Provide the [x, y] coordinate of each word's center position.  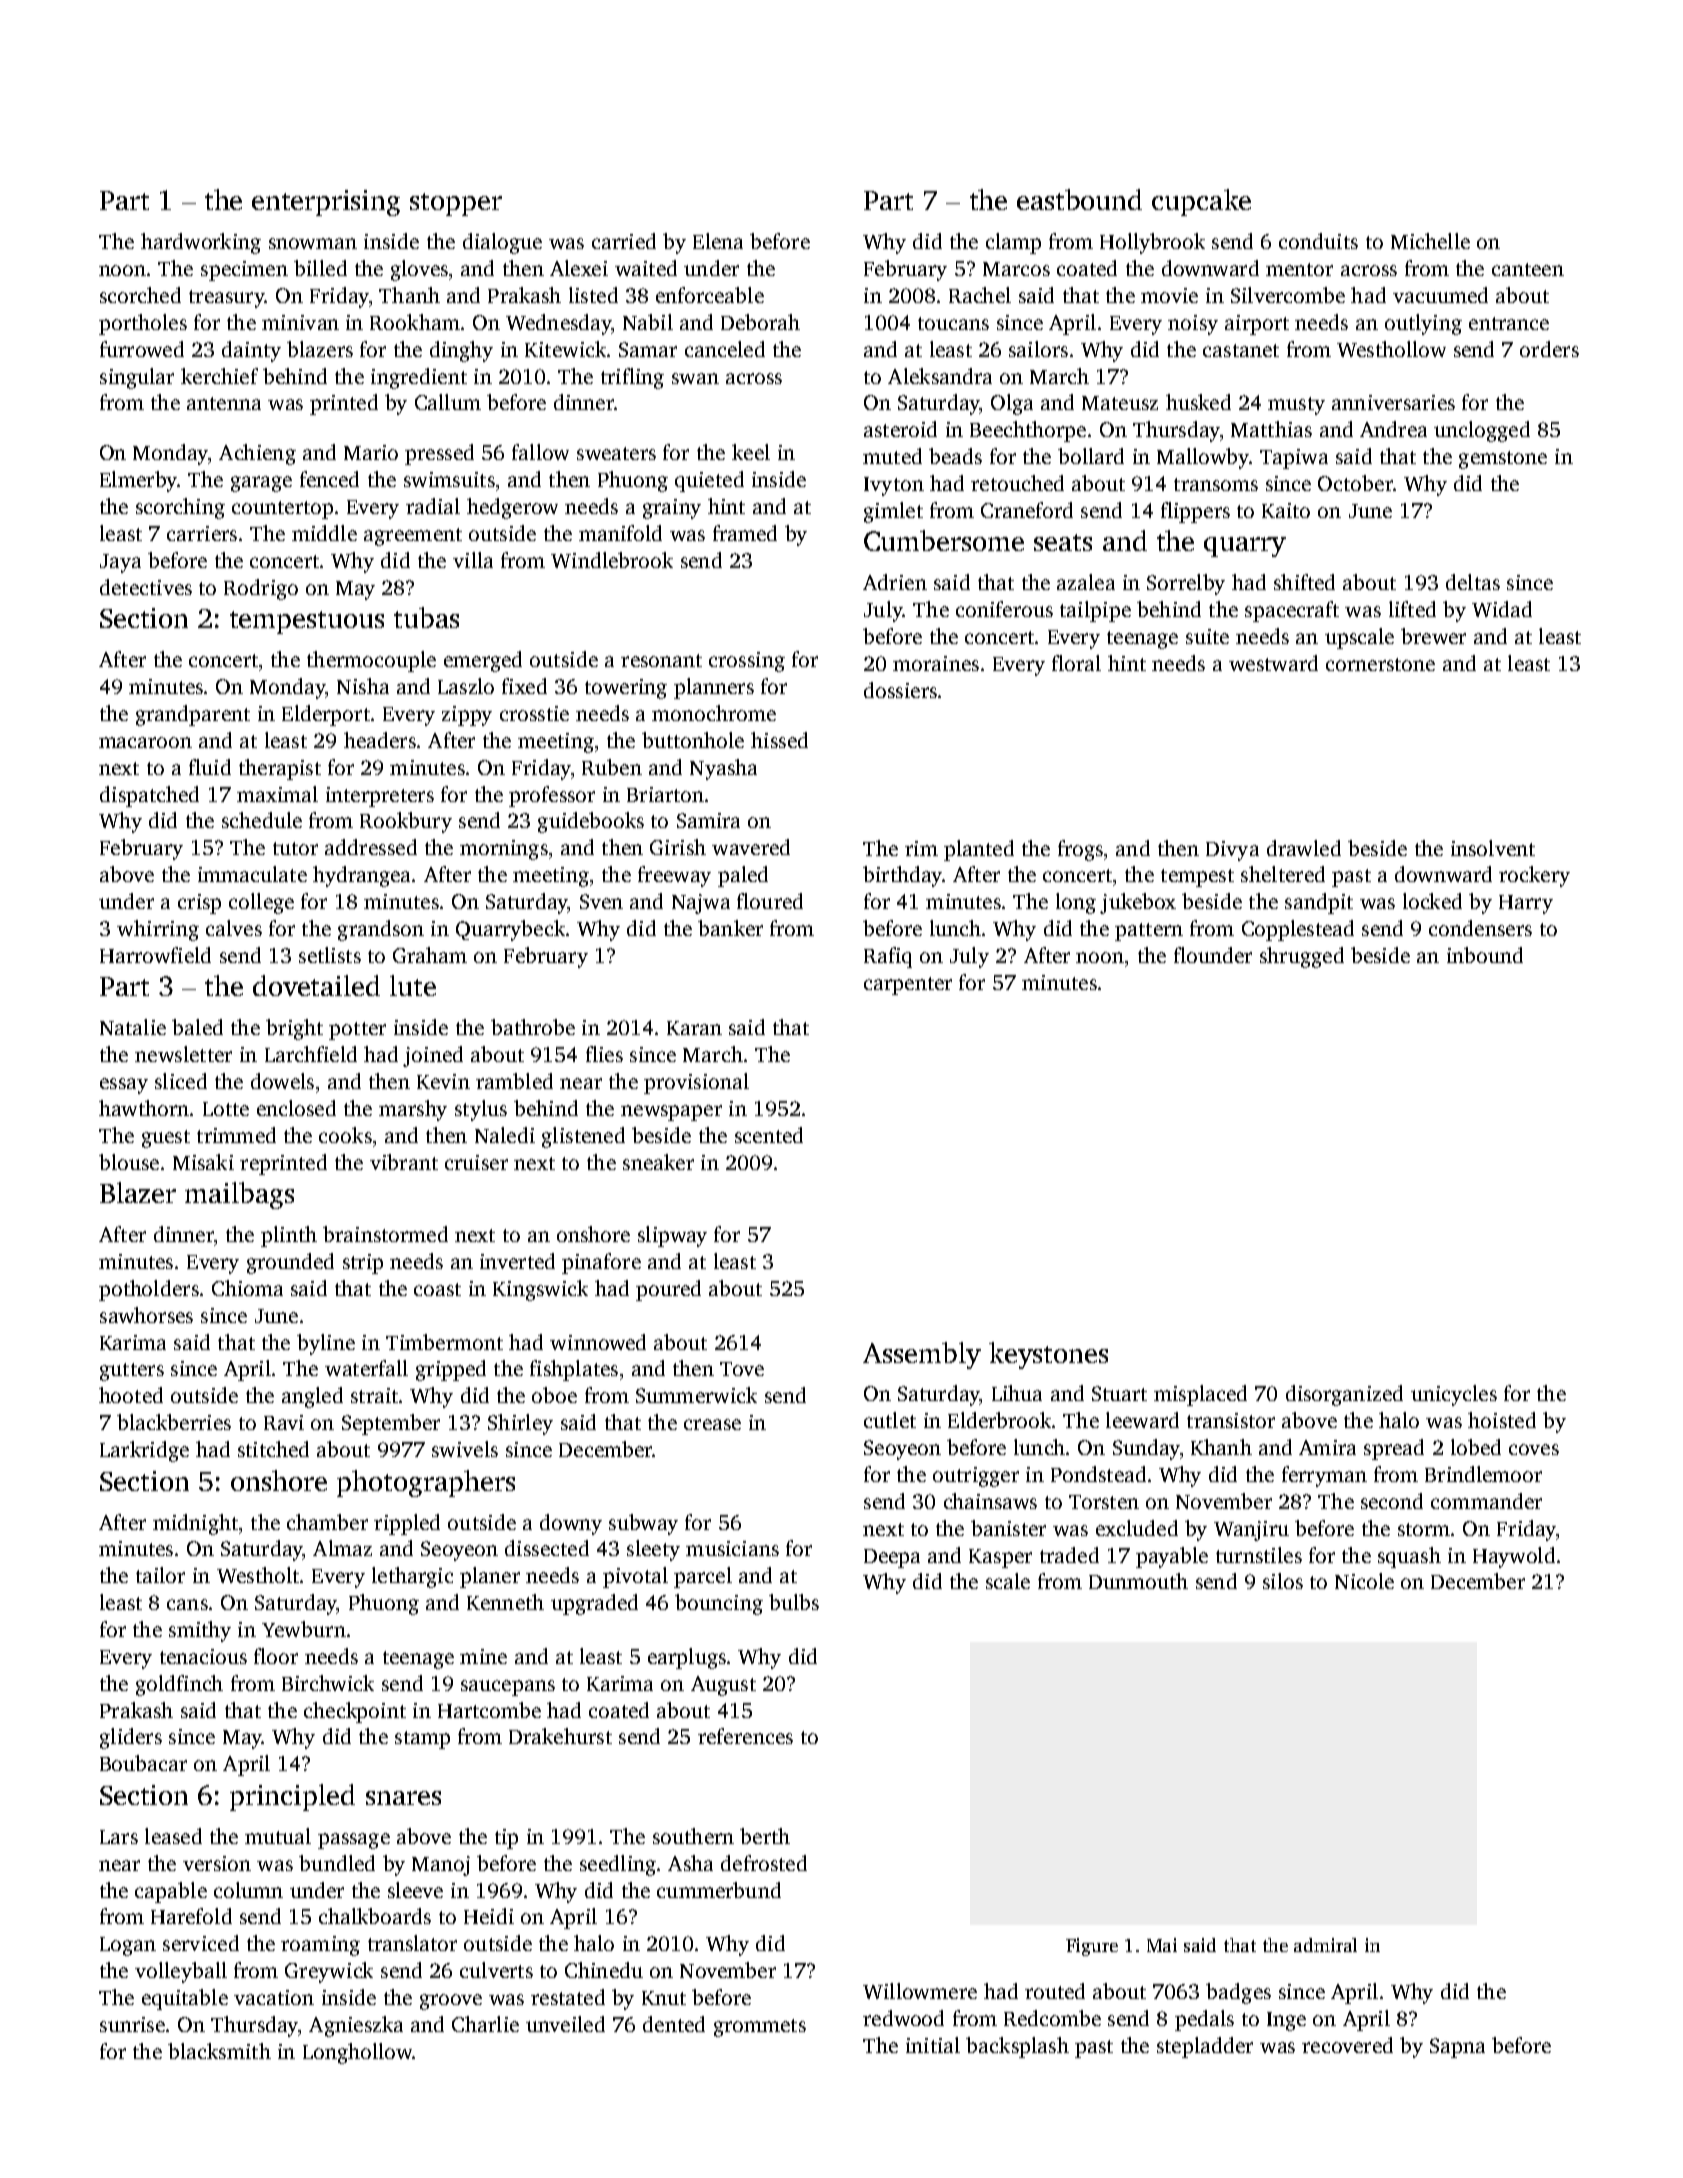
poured [668, 1290]
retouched [1017, 483]
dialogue [502, 243]
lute [413, 985]
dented [674, 2024]
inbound [1485, 955]
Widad [1502, 609]
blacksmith [219, 2051]
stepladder [1205, 2047]
